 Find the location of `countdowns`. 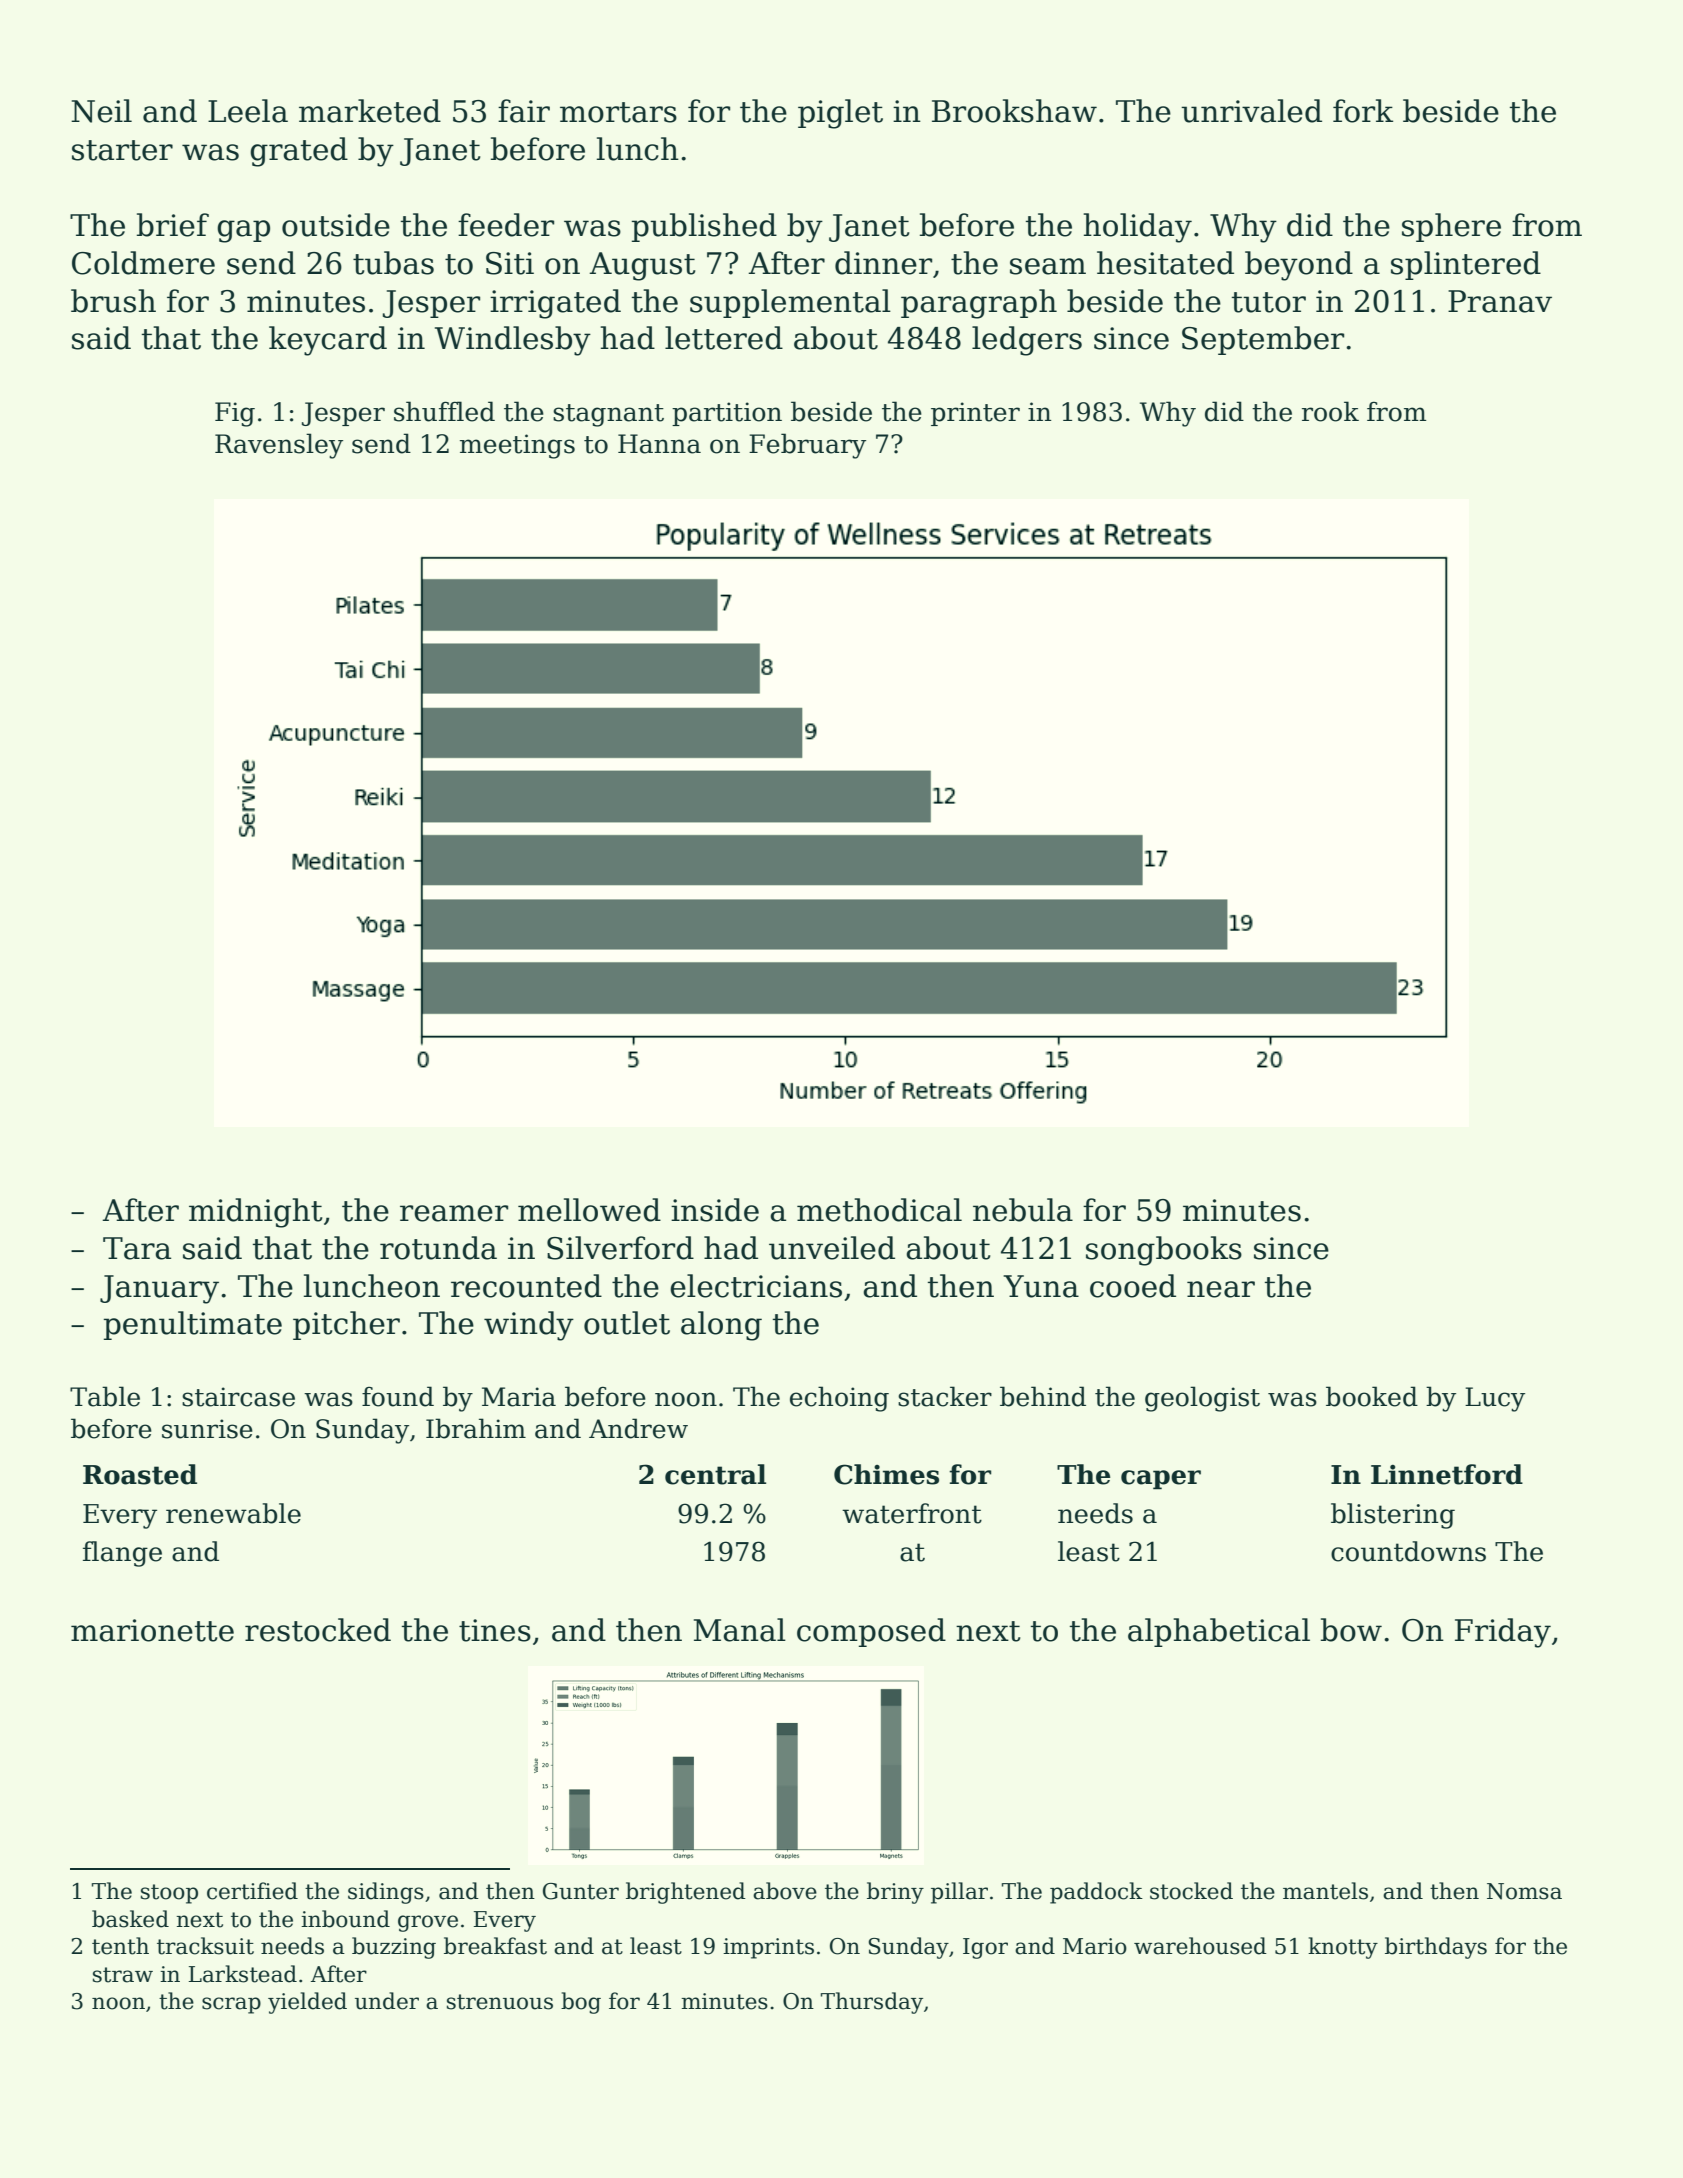

countdowns is located at coordinates (1408, 1551).
